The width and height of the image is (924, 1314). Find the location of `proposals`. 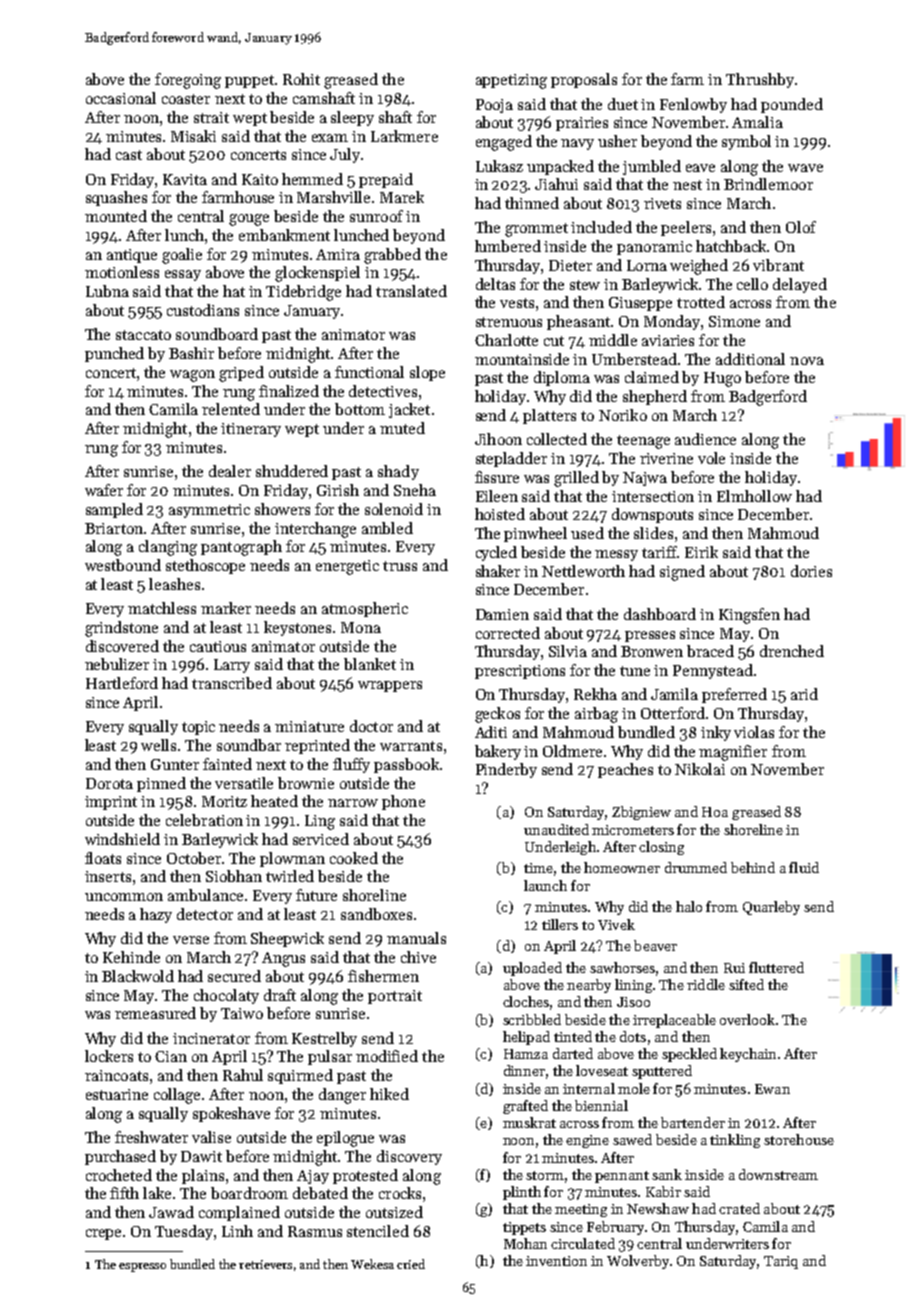

proposals is located at coordinates (584, 80).
